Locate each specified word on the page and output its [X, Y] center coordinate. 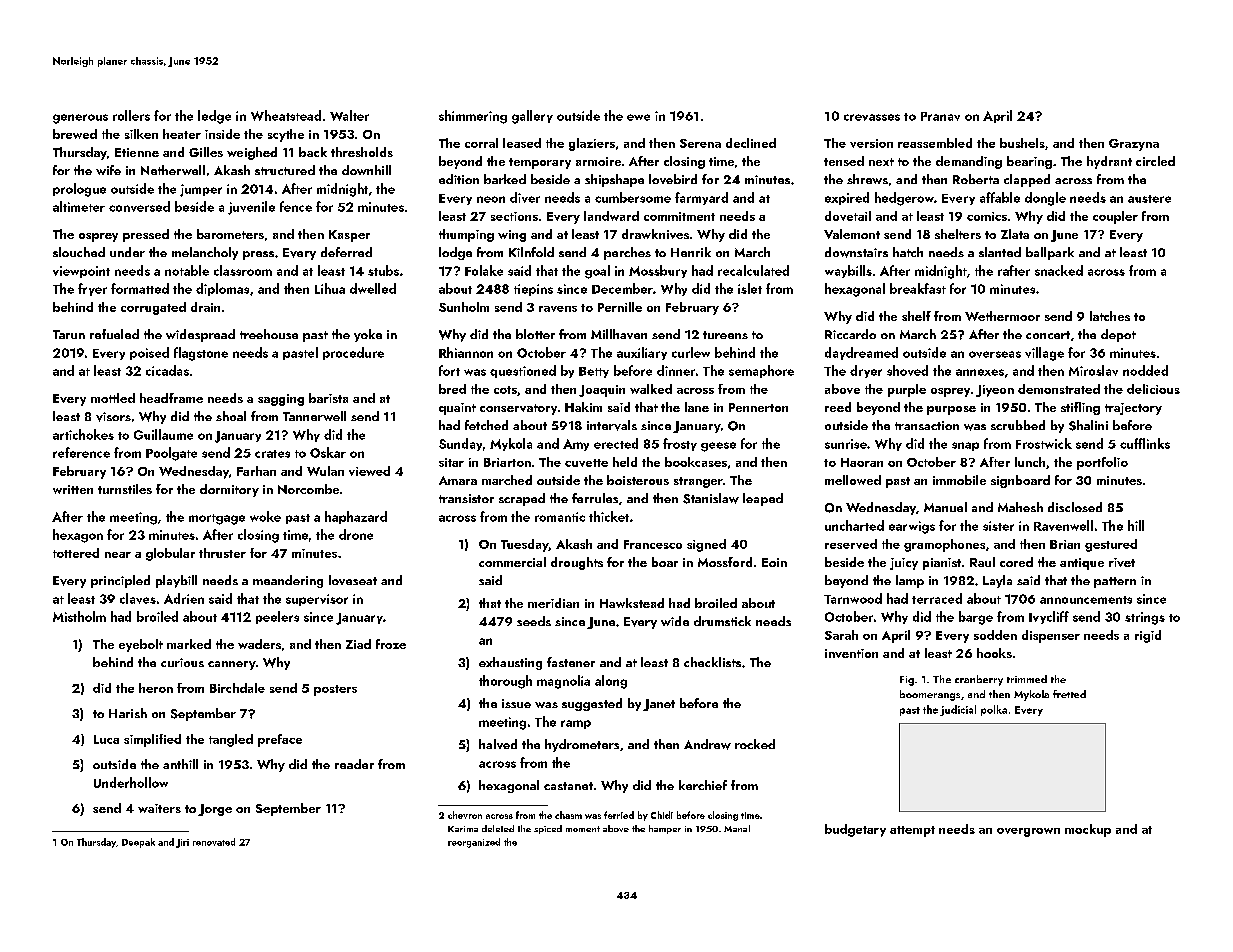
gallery [532, 117]
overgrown [1028, 832]
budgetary [855, 830]
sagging [281, 400]
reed [838, 407]
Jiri [182, 843]
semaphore [761, 371]
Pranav [940, 116]
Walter [349, 115]
